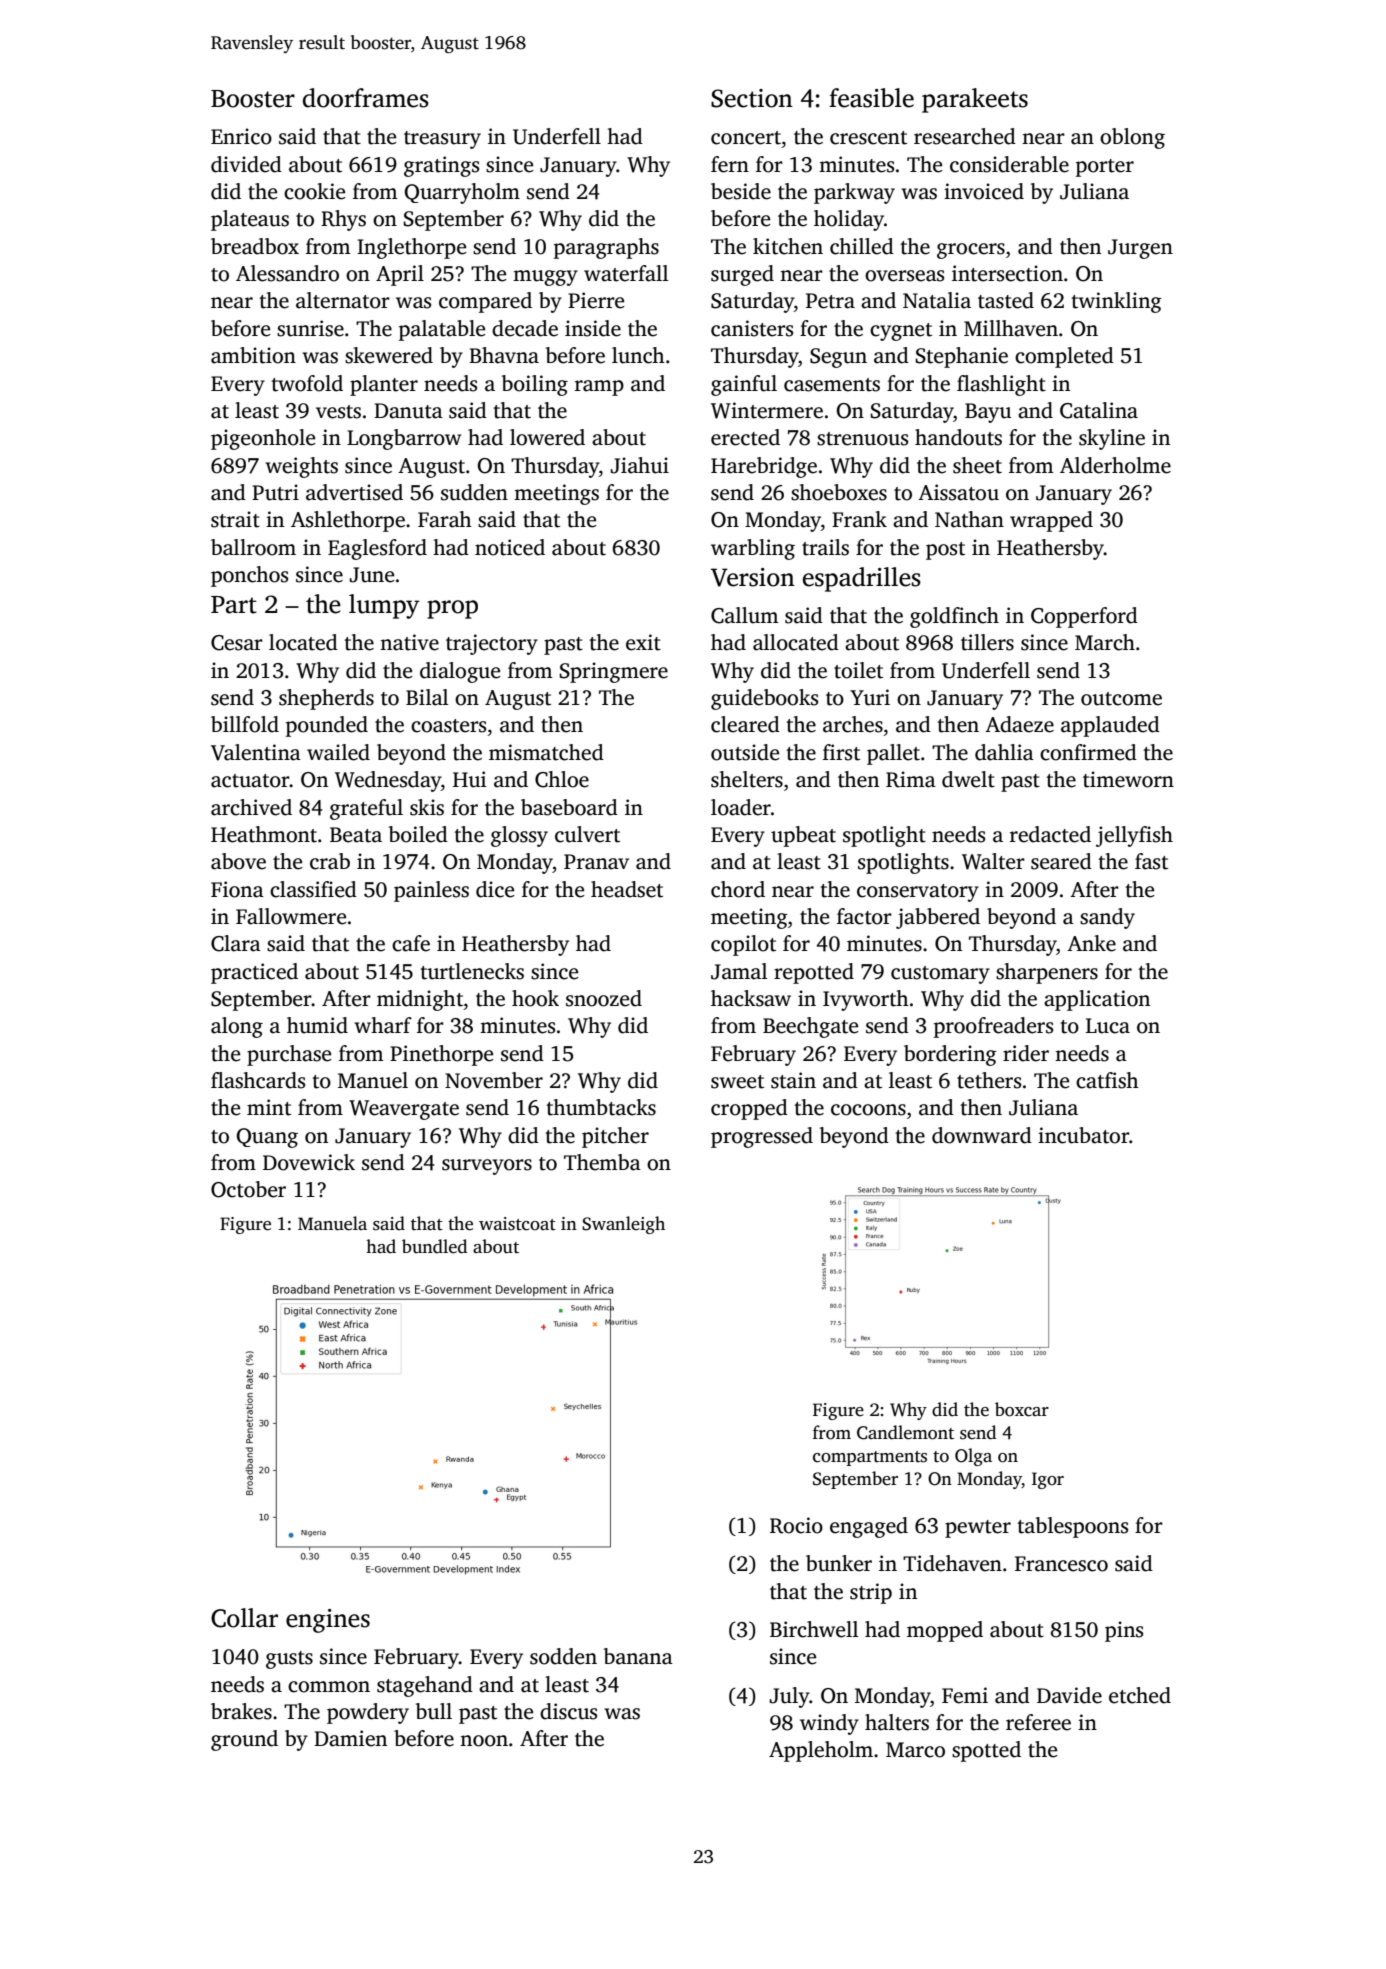 Image resolution: width=1386 pixels, height=1969 pixels. I want to click on gratings, so click(441, 166).
